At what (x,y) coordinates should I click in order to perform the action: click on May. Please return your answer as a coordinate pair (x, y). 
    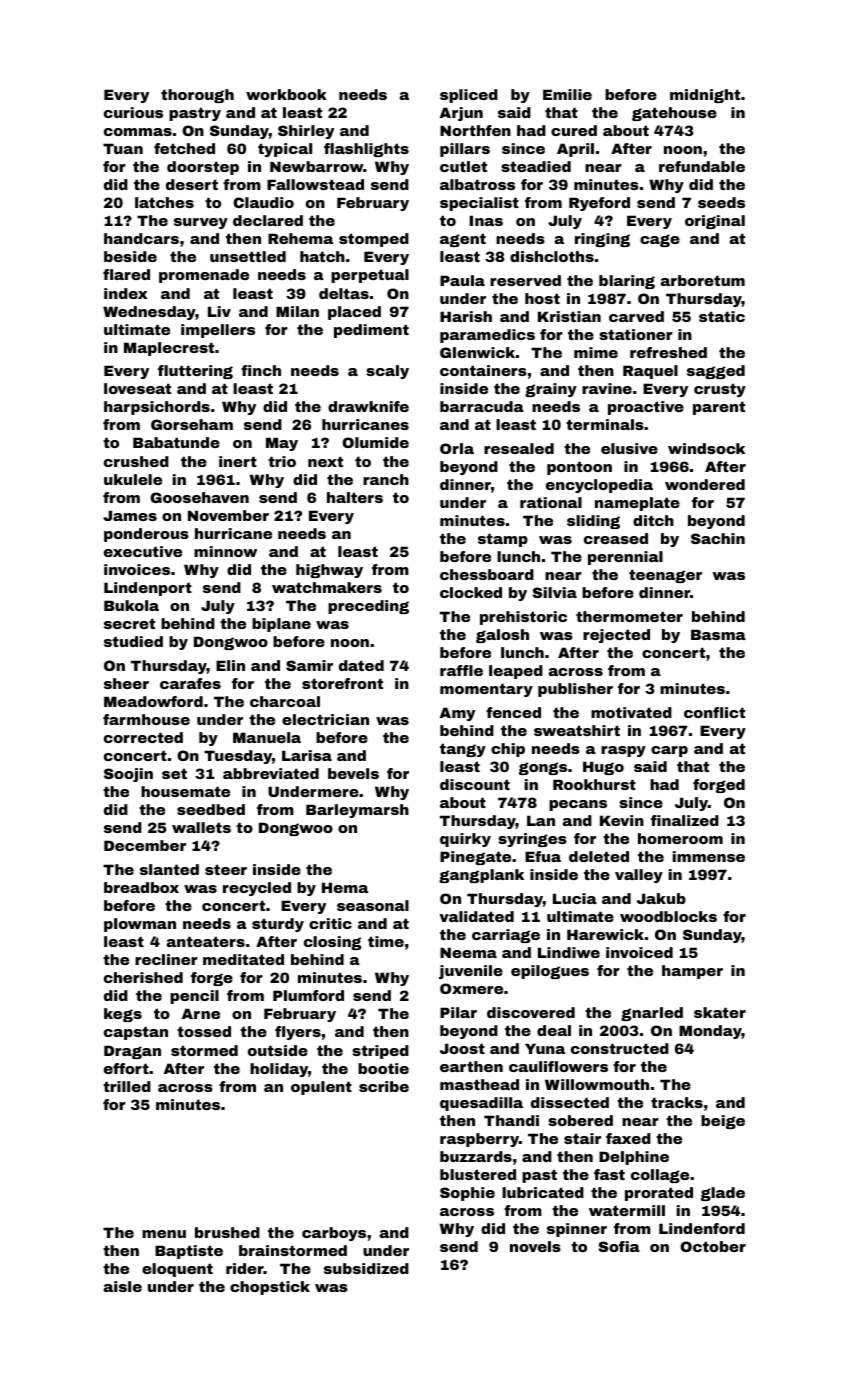
    Looking at the image, I should click on (282, 444).
